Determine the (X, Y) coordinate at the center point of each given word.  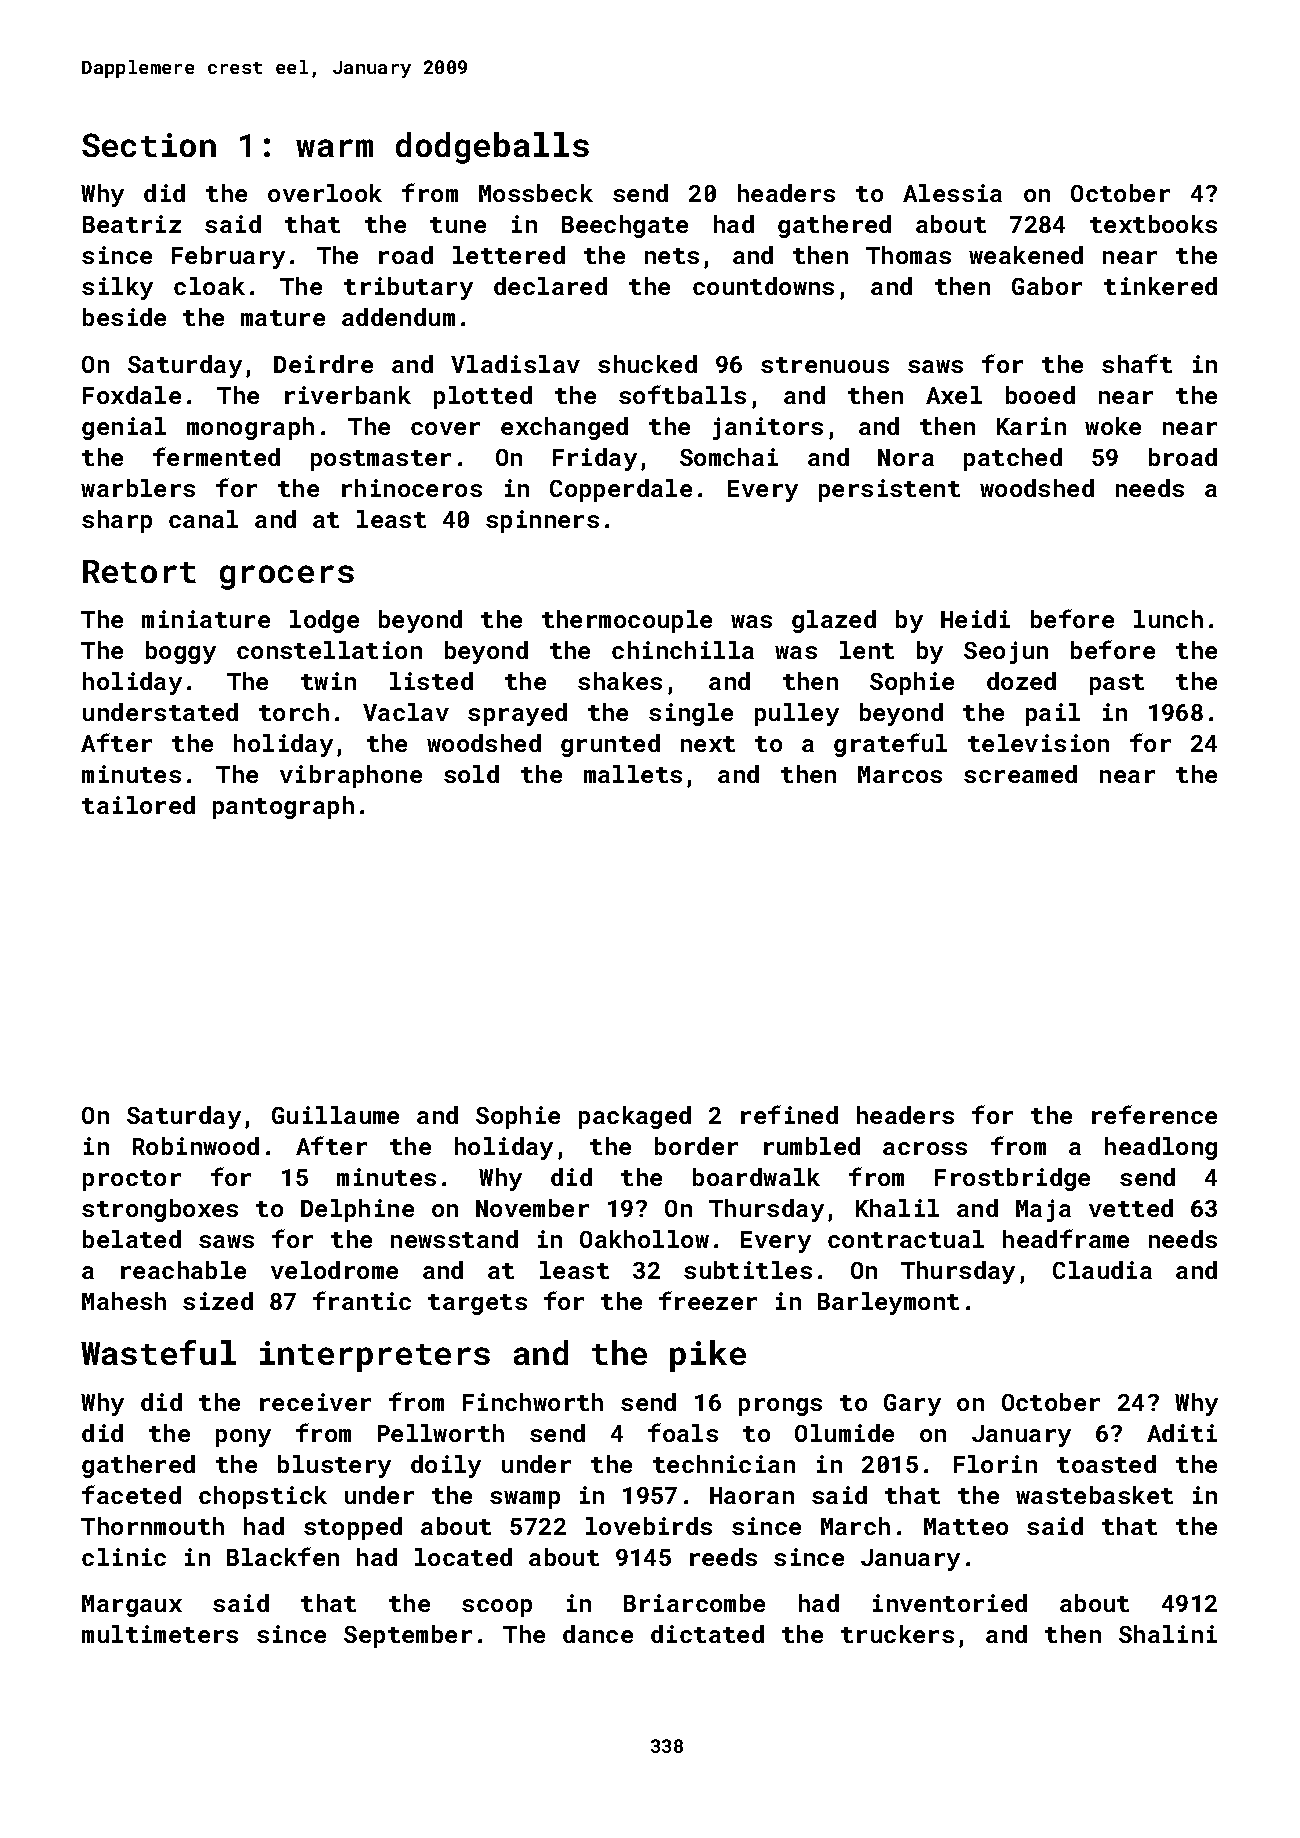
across (925, 1148)
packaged (635, 1117)
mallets (633, 774)
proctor (132, 1180)
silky (117, 288)
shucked (647, 364)
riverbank (348, 395)
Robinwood (196, 1146)
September (408, 1636)
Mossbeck (536, 193)
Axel (954, 395)
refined (789, 1114)
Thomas (908, 255)
